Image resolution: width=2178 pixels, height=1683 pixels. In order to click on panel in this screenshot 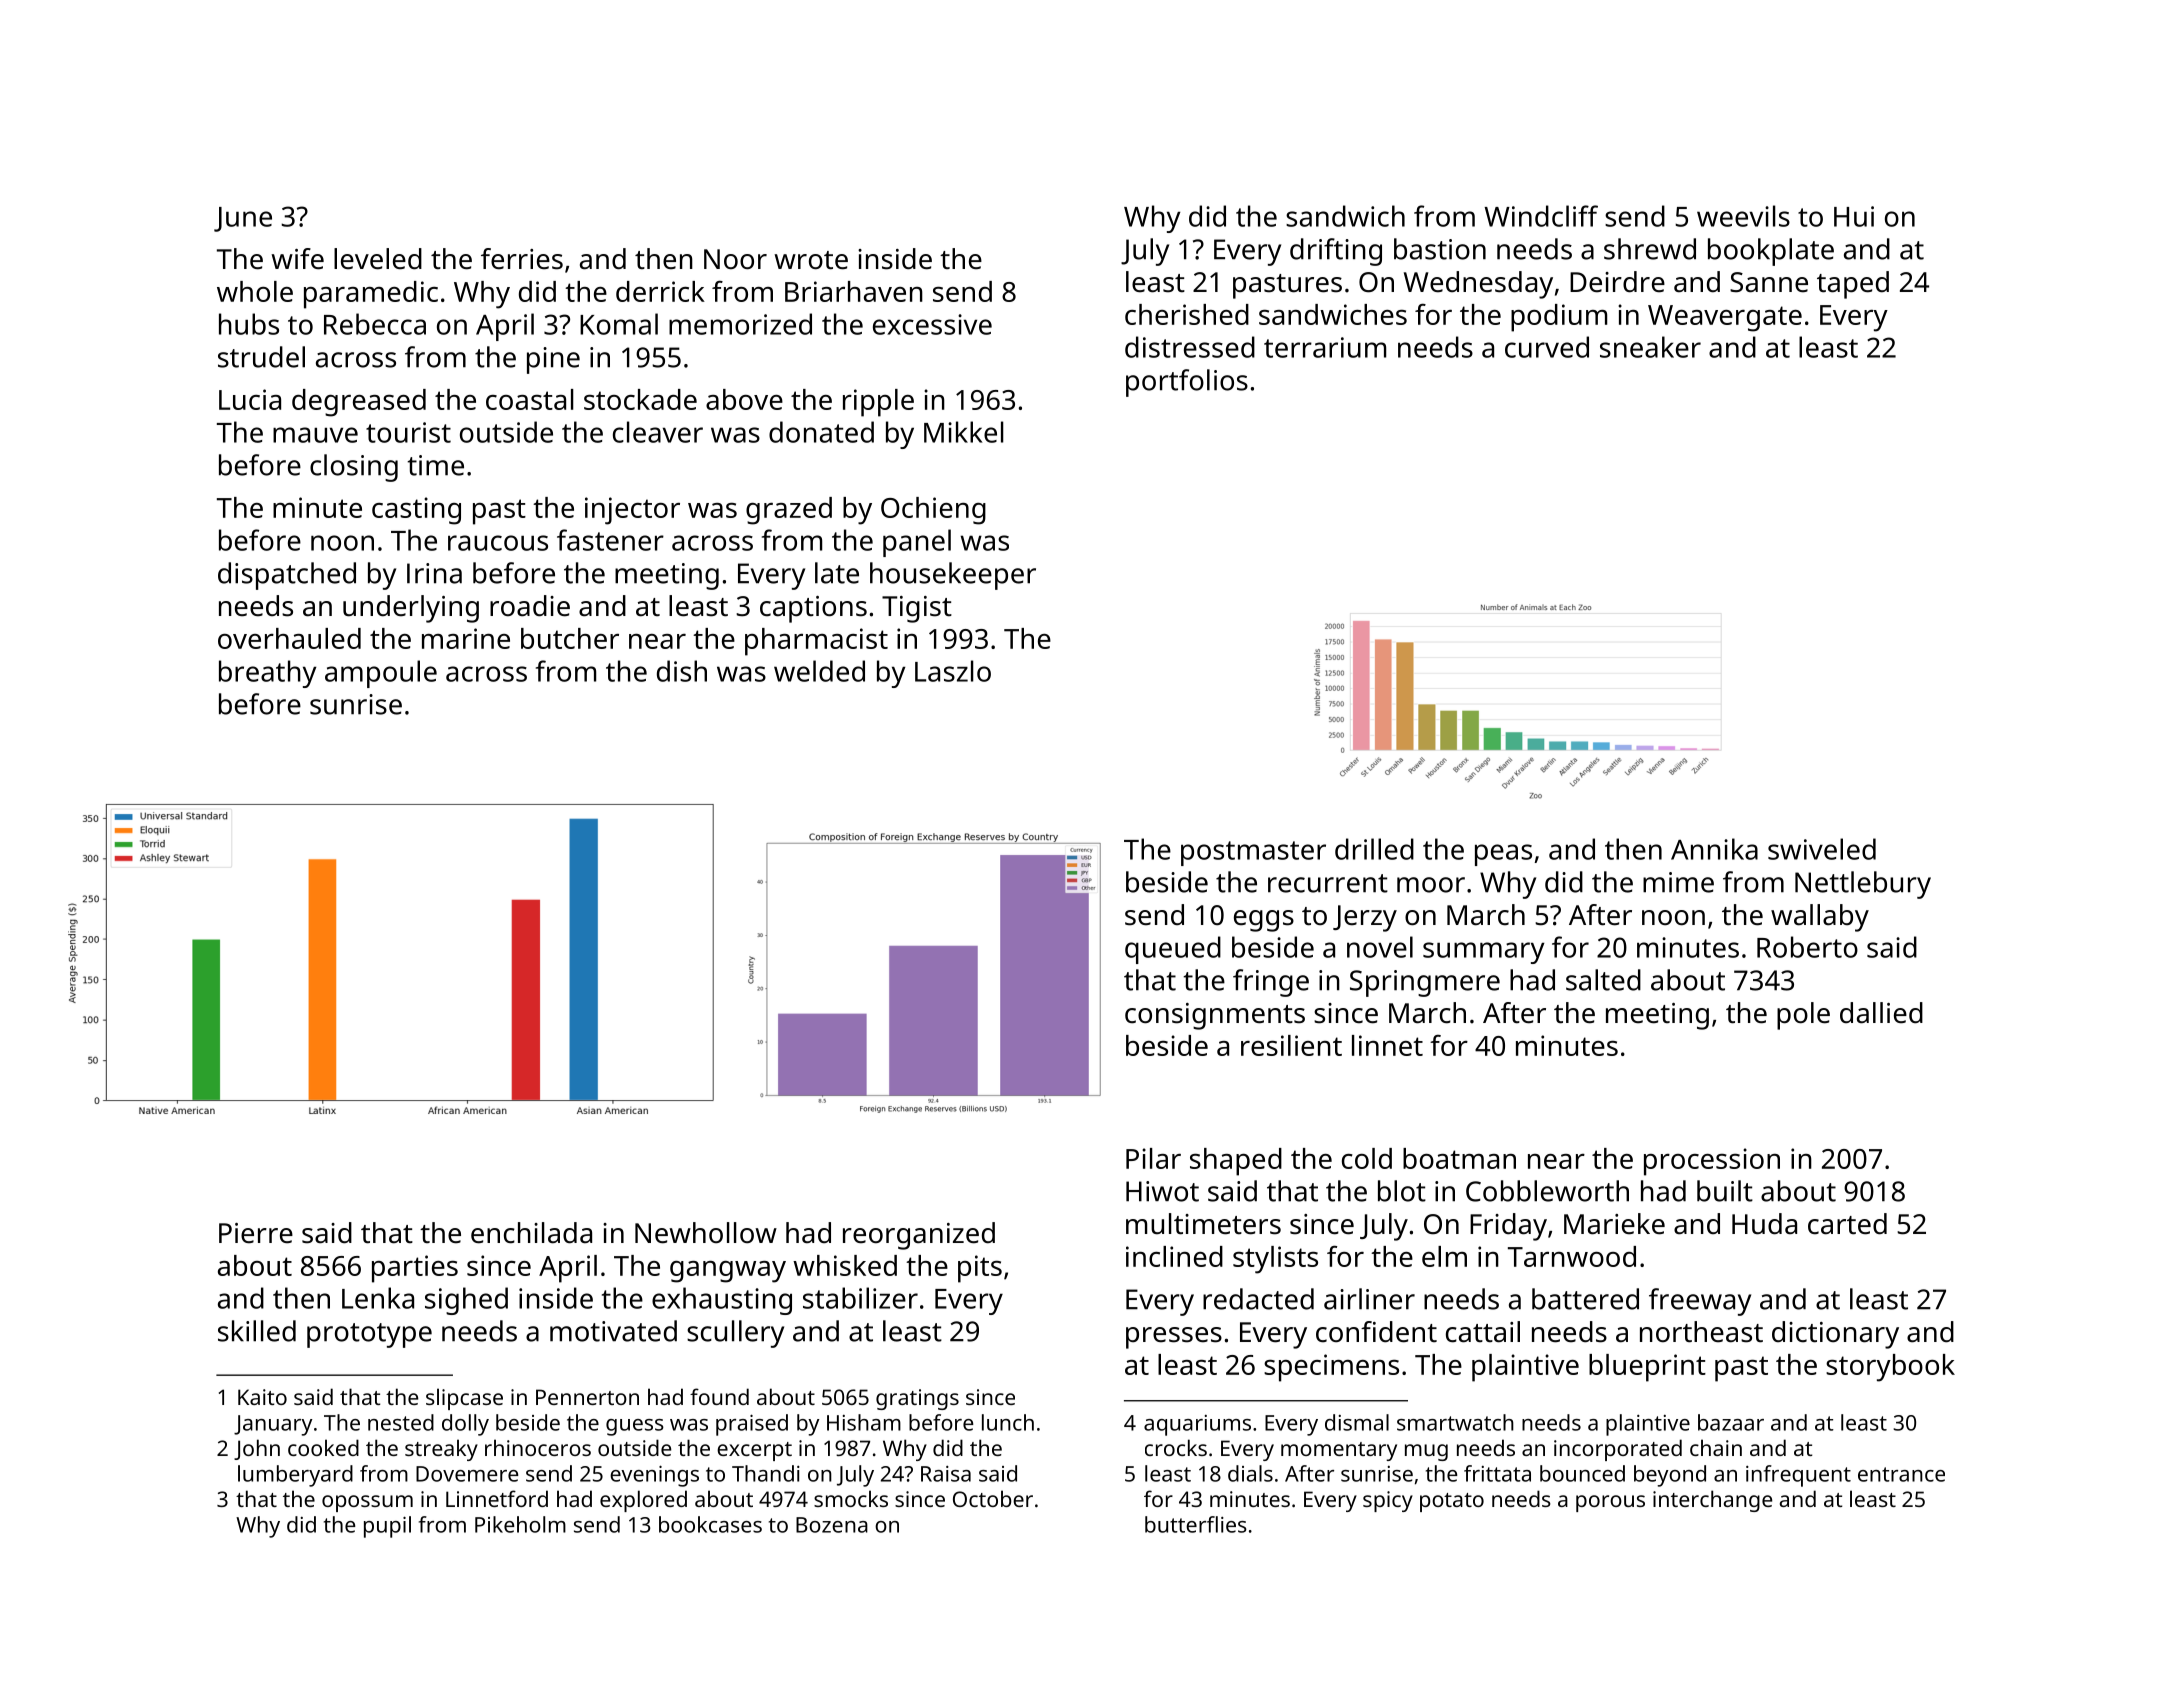, I will do `click(917, 543)`.
